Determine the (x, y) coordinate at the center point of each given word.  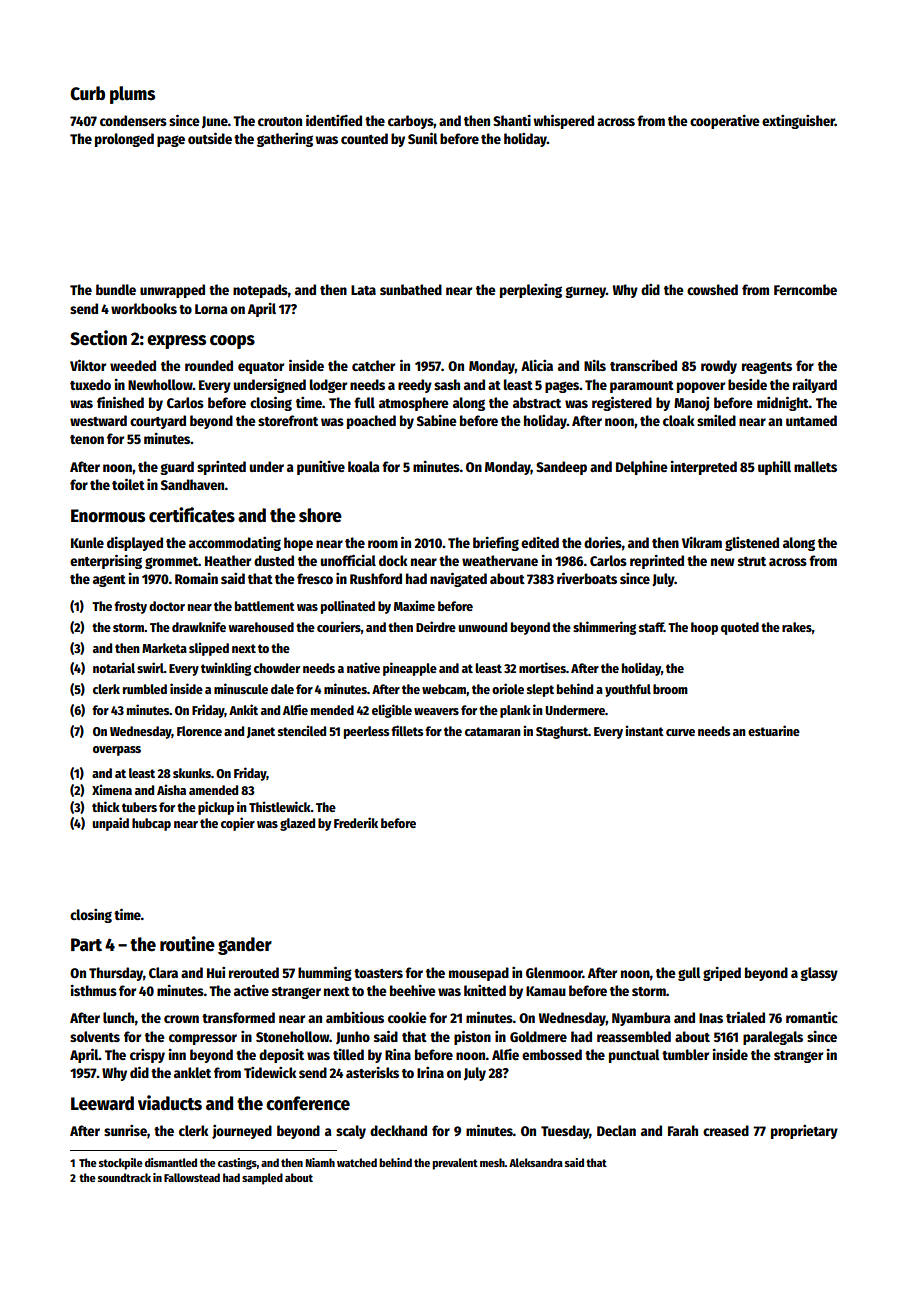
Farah (683, 1130)
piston (472, 1037)
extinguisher (798, 122)
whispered (564, 121)
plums (132, 95)
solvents (95, 1036)
